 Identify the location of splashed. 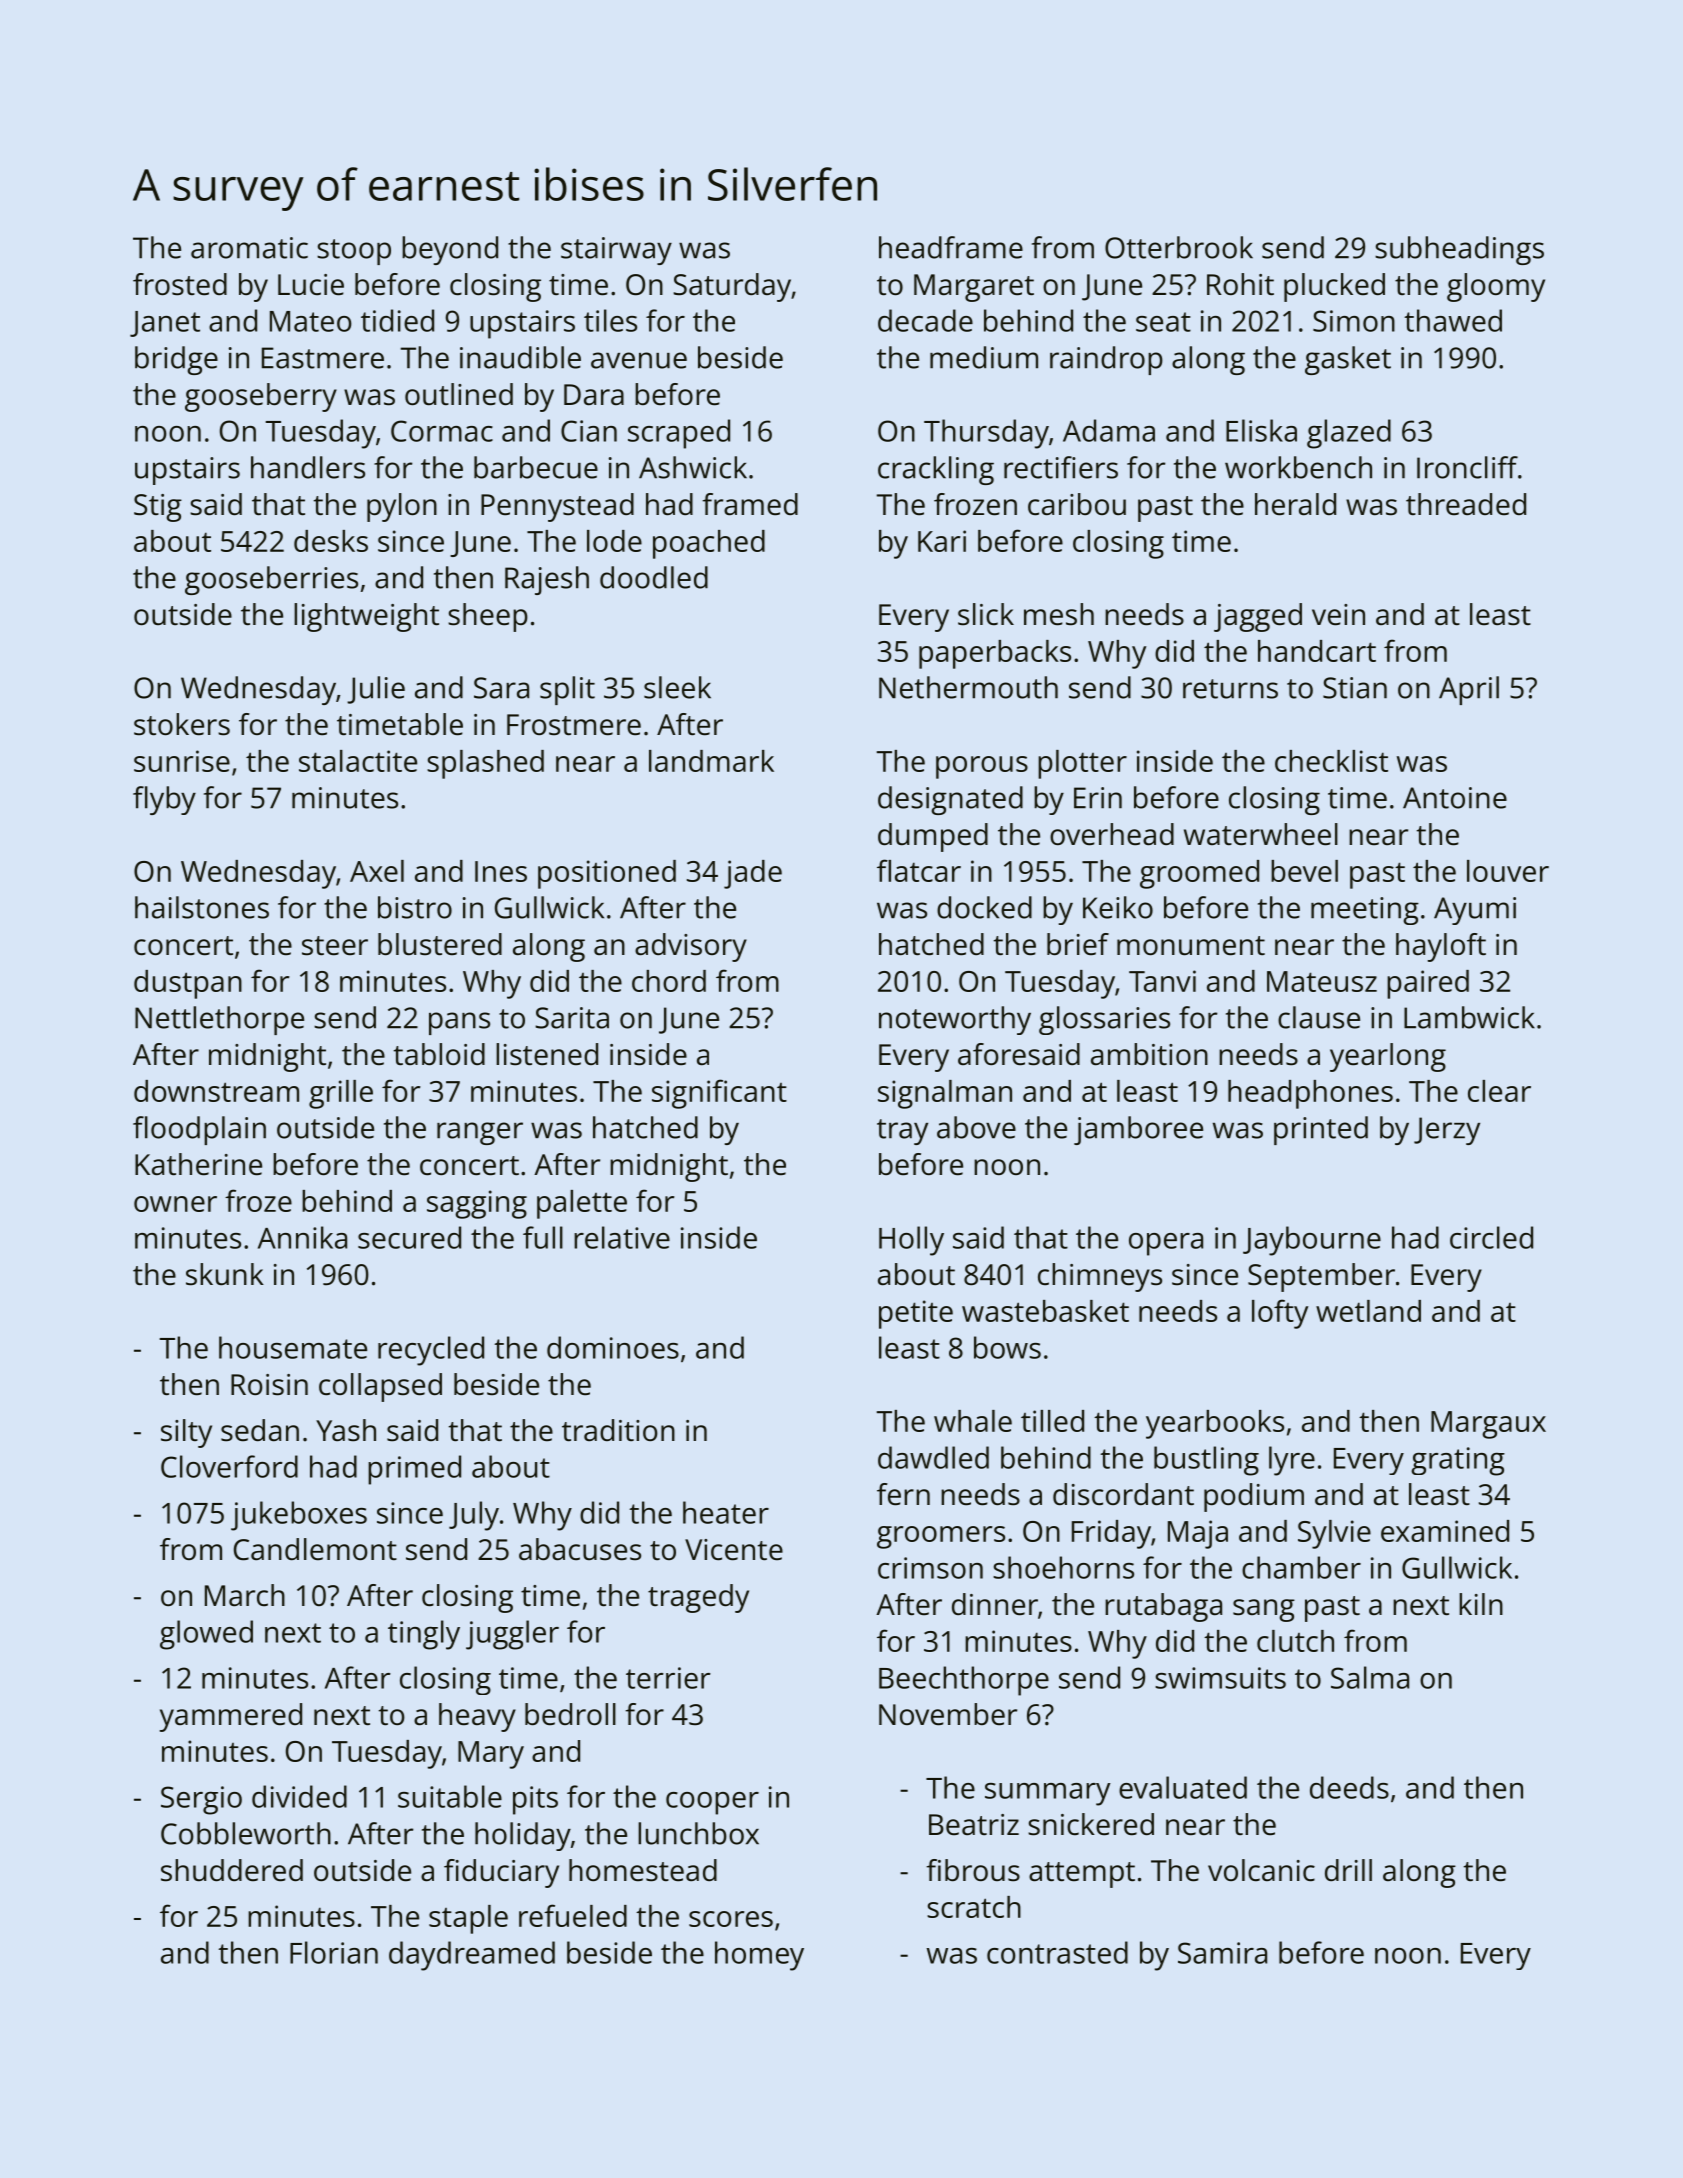
(485, 764).
